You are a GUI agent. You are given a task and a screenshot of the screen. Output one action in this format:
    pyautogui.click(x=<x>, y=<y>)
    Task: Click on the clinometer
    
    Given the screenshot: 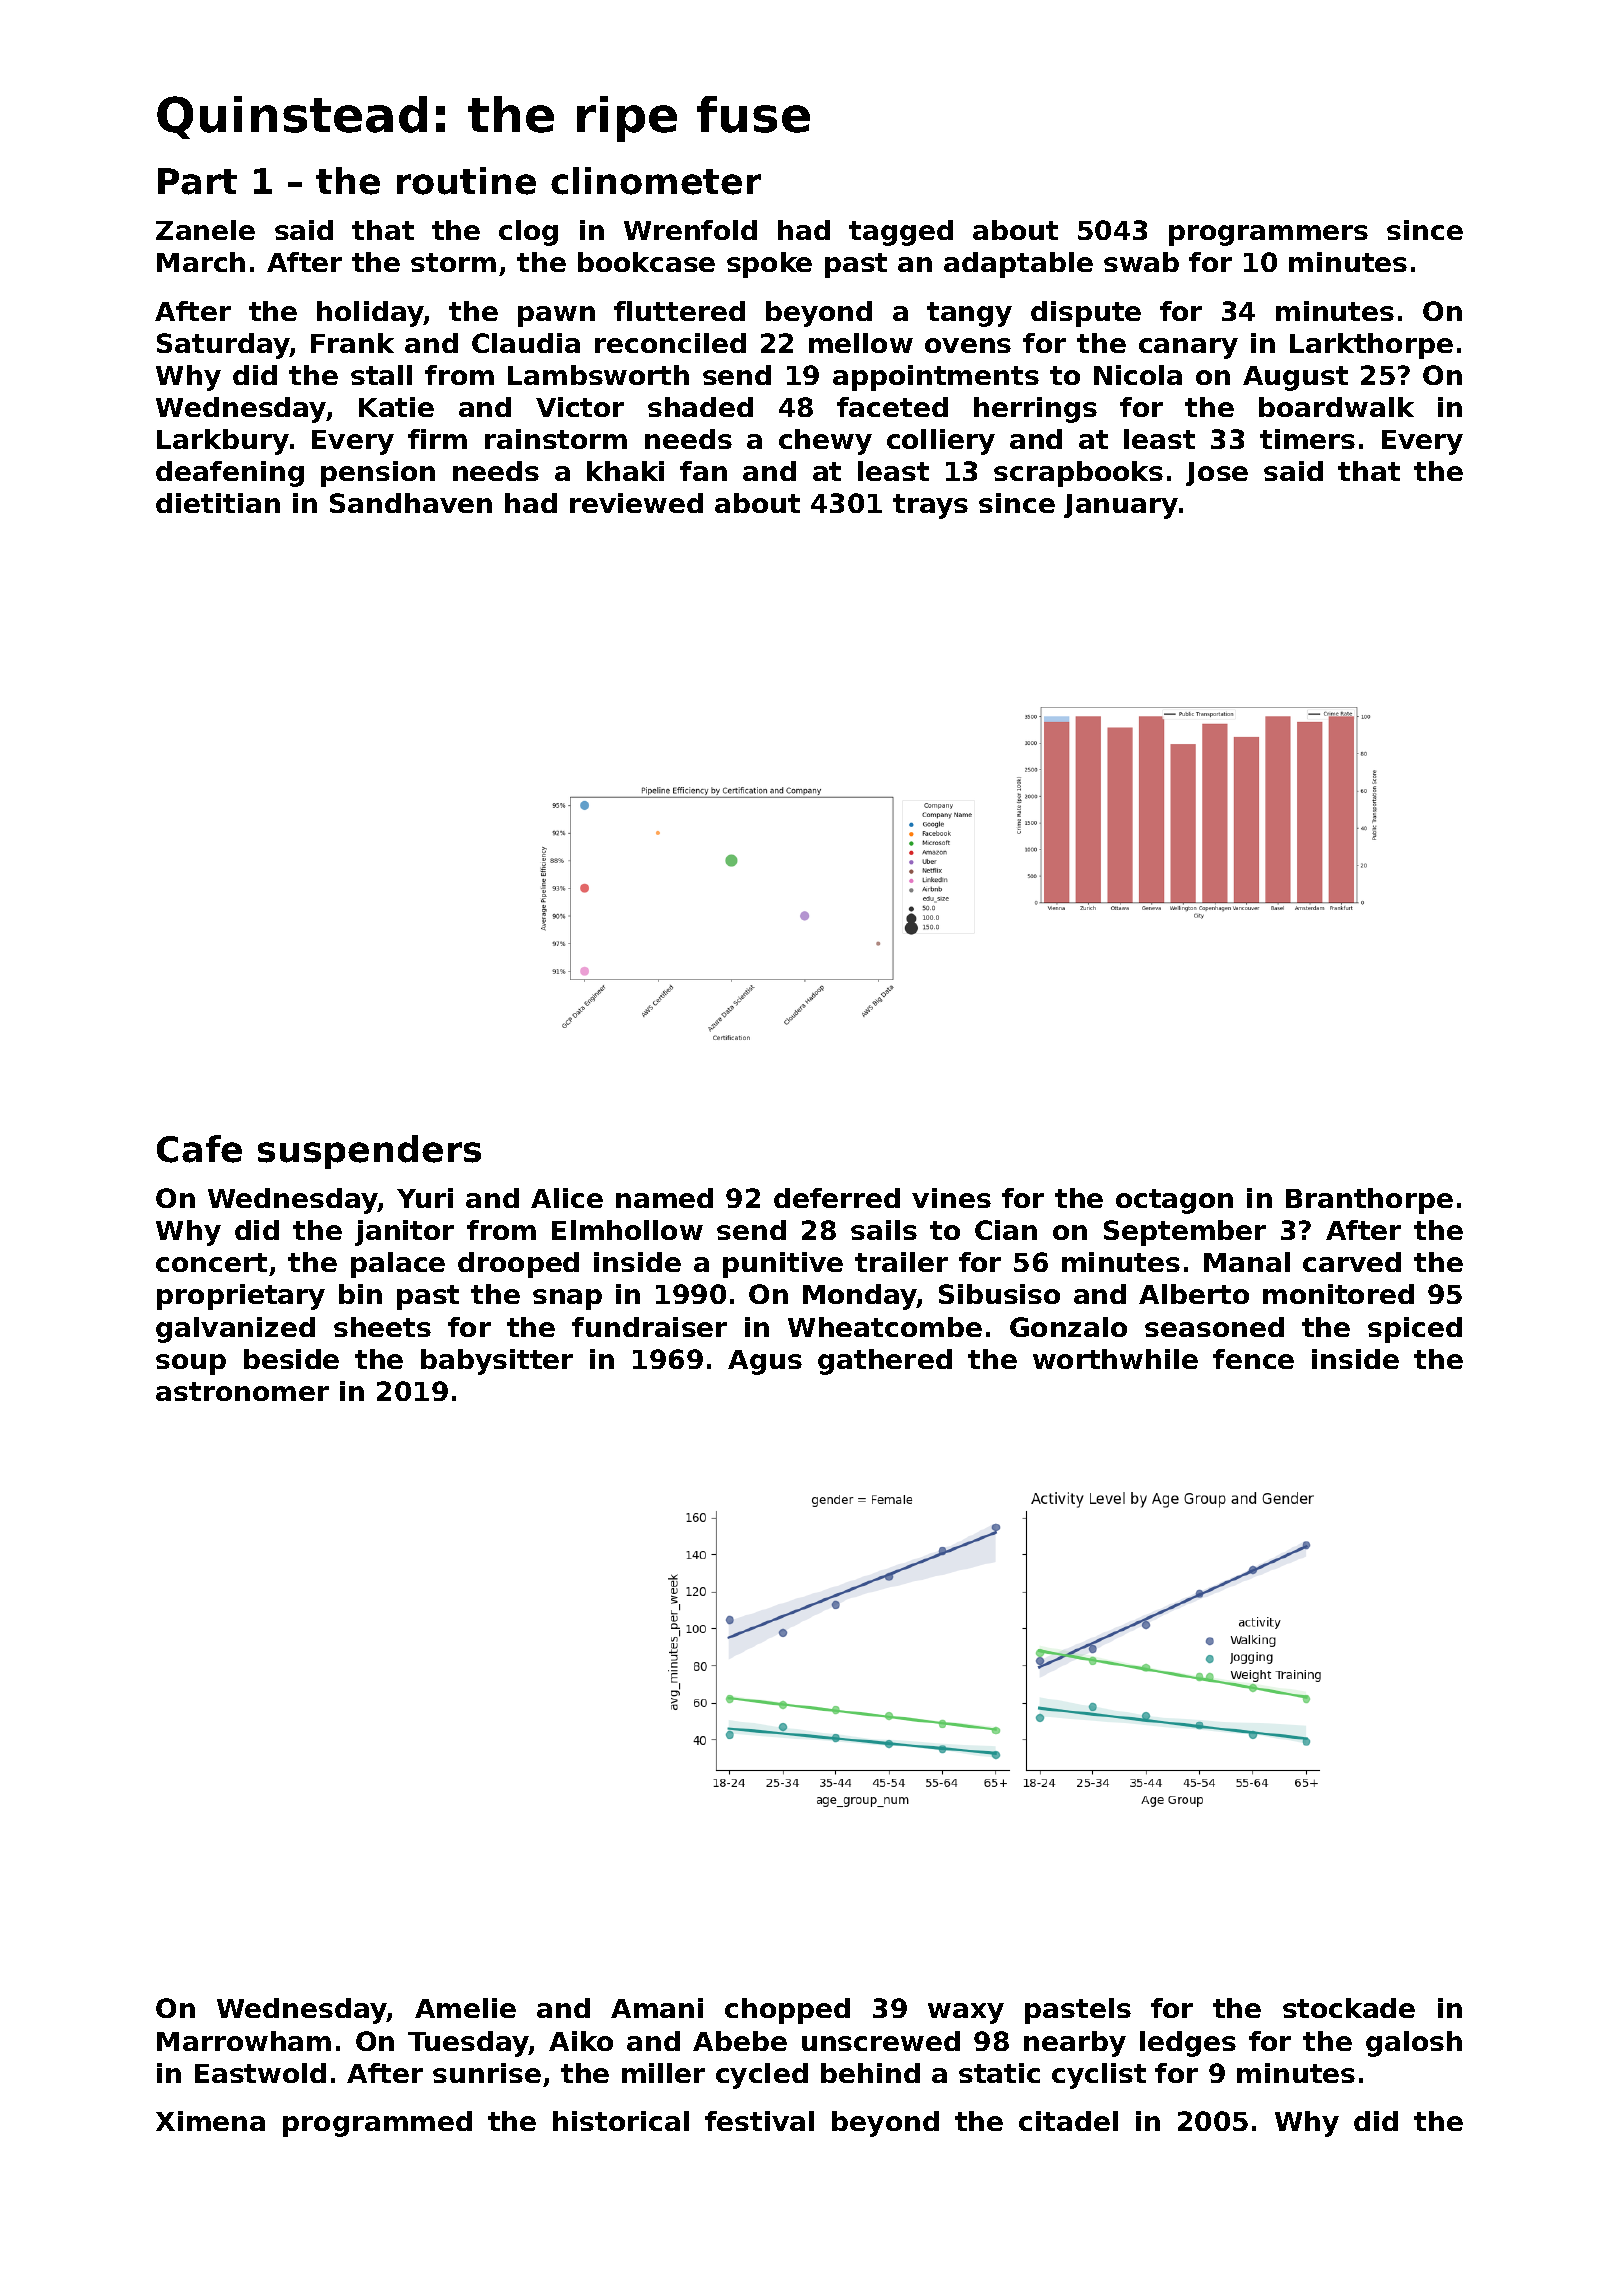 What is the action you would take?
    pyautogui.click(x=656, y=181)
